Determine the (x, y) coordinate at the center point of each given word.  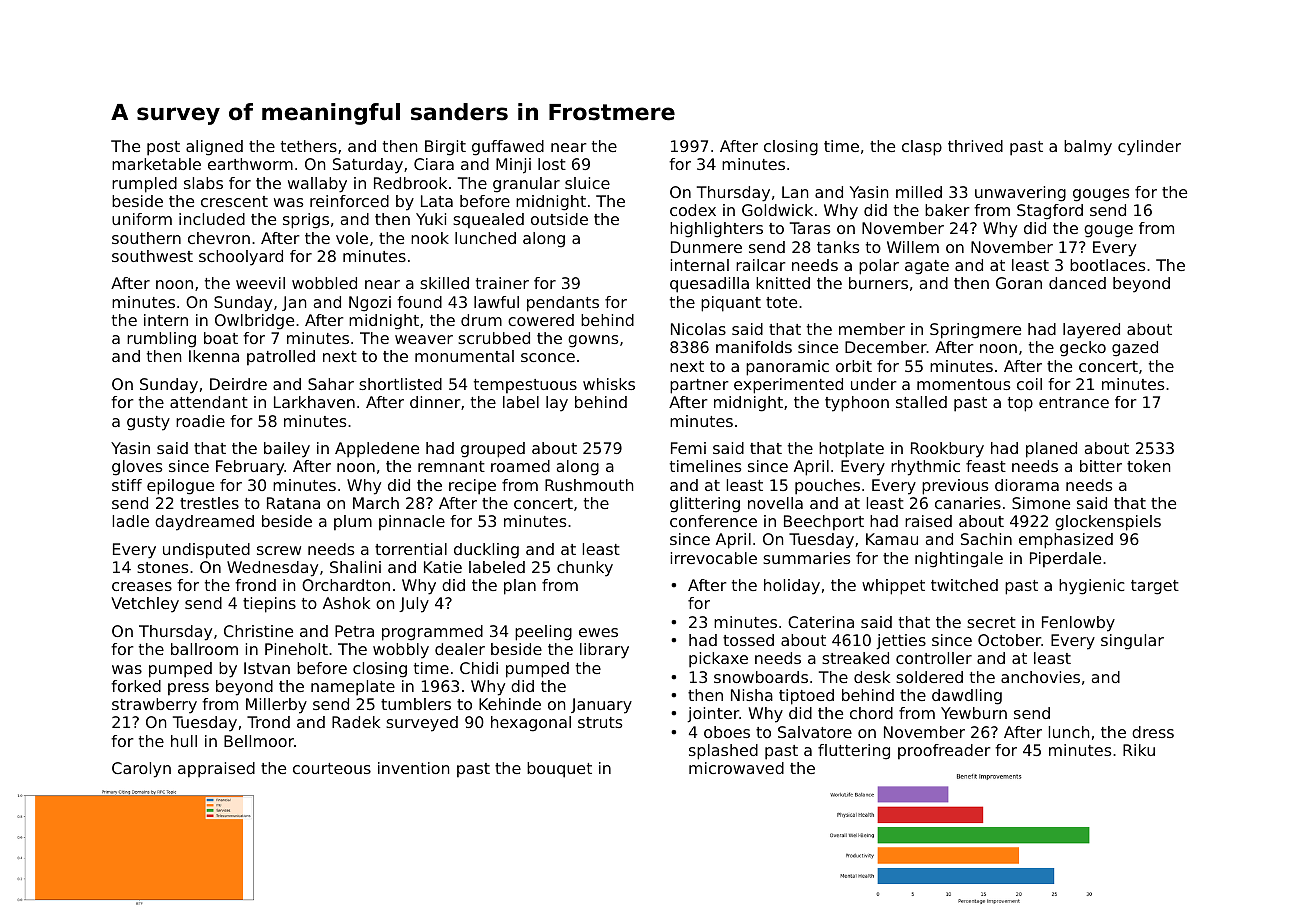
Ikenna (214, 356)
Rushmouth (589, 485)
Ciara (434, 164)
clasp (922, 148)
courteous (332, 768)
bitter (1101, 466)
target (1155, 587)
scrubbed (494, 338)
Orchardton (346, 585)
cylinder (1149, 148)
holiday (792, 587)
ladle (131, 521)
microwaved (736, 768)
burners (878, 283)
